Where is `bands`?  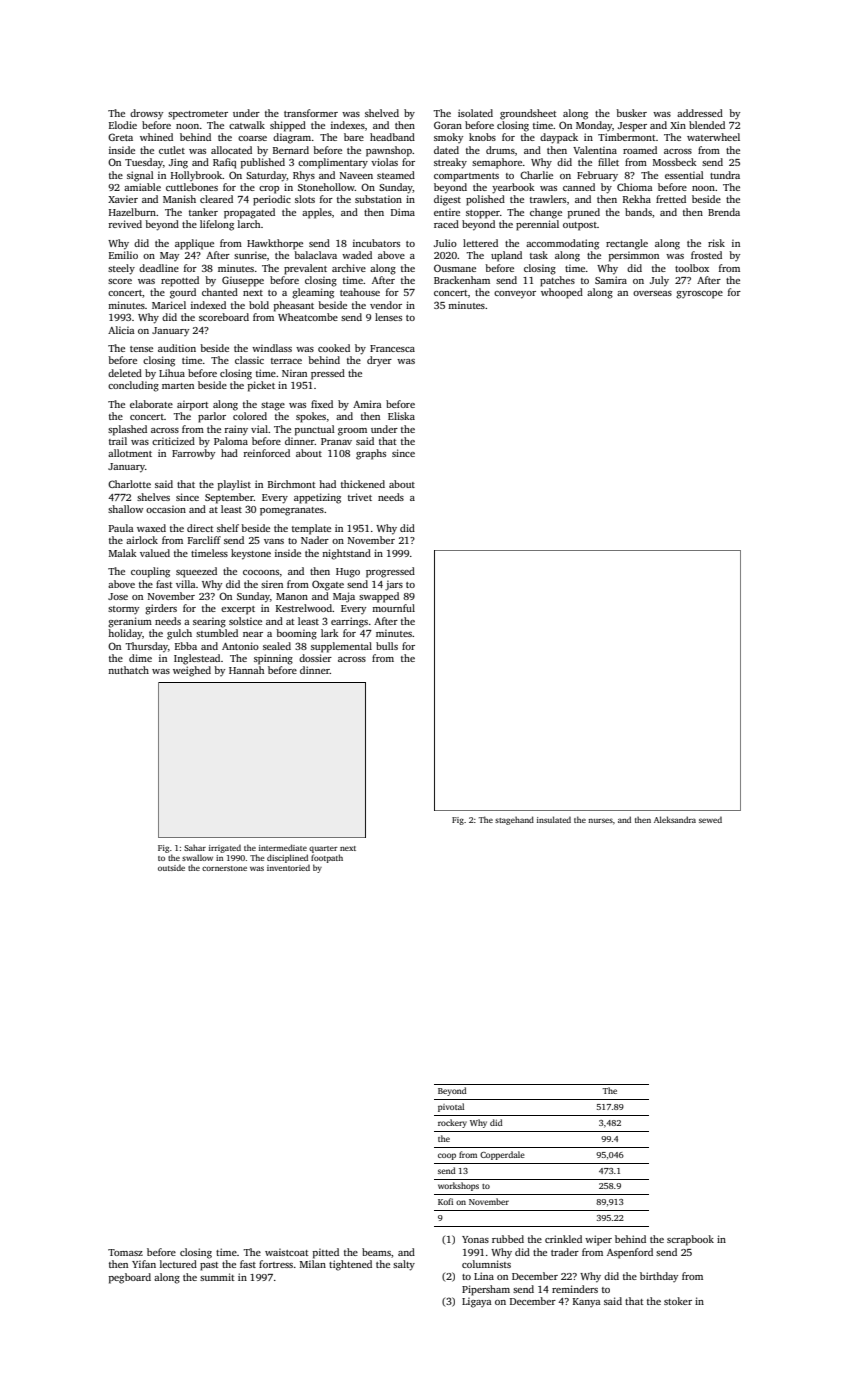 bands is located at coordinates (638, 212).
